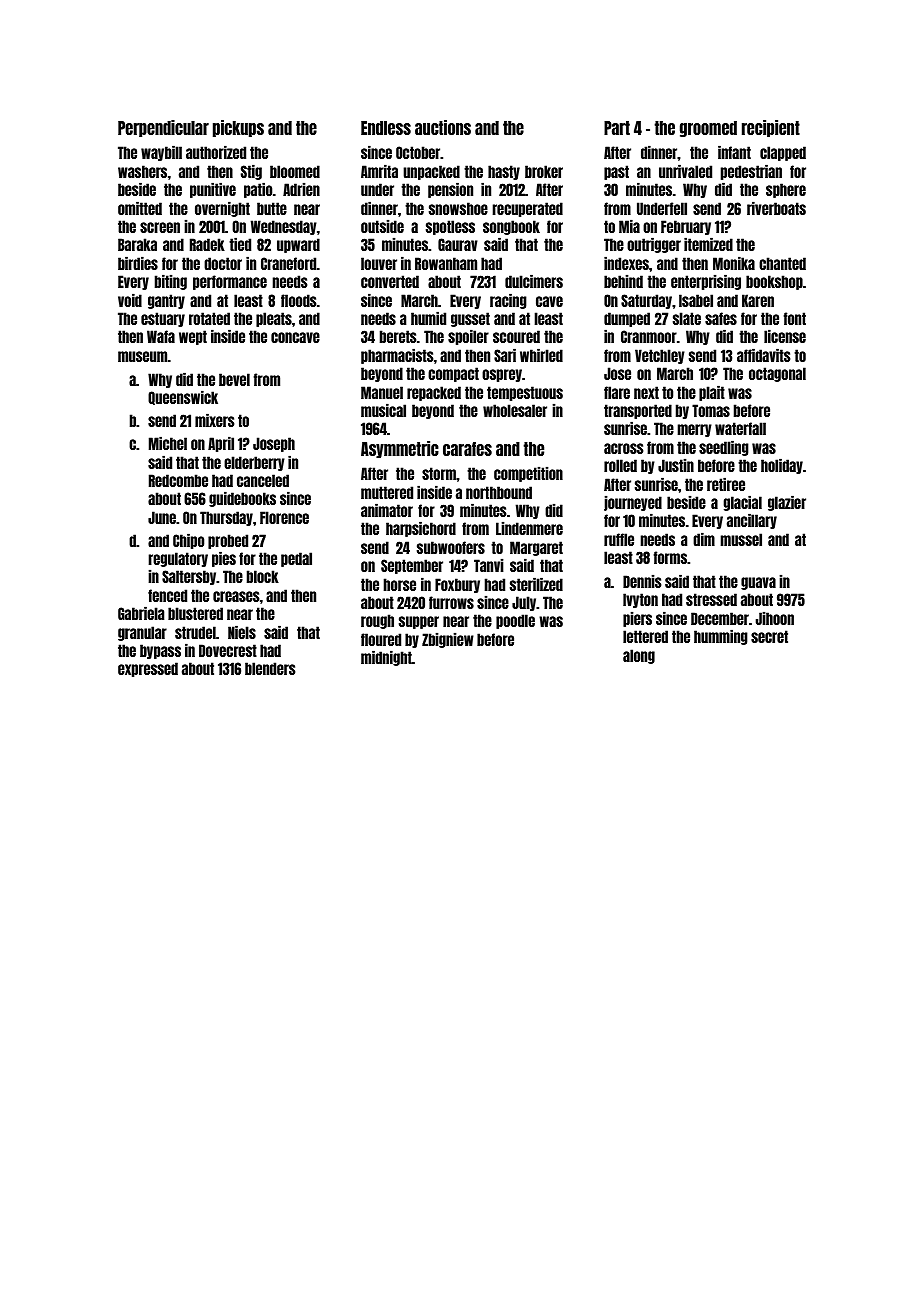 This image has width=924, height=1308. What do you see at coordinates (400, 449) in the image?
I see `Asymmetric` at bounding box center [400, 449].
